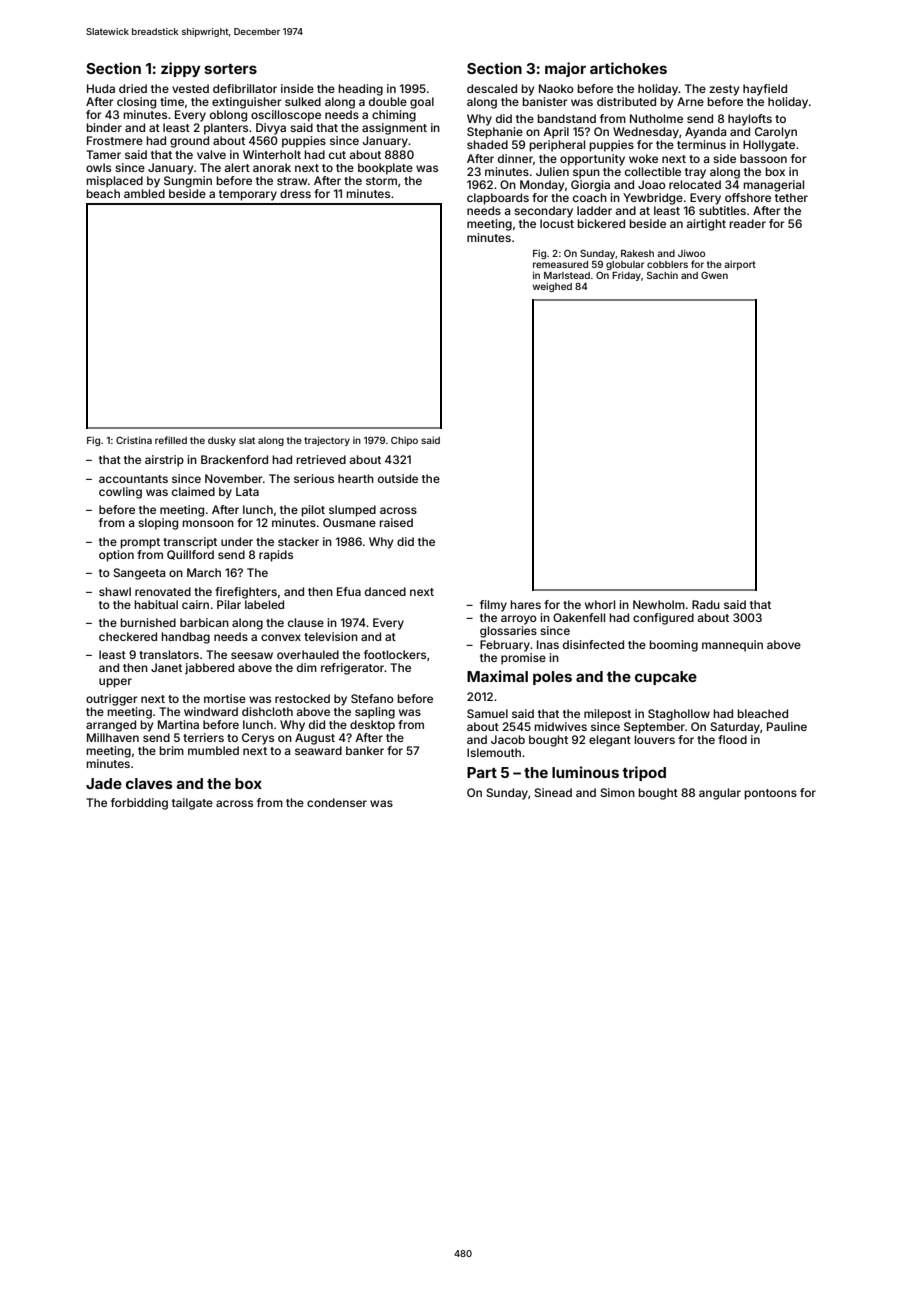 This screenshot has width=908, height=1316. I want to click on heading, so click(360, 90).
